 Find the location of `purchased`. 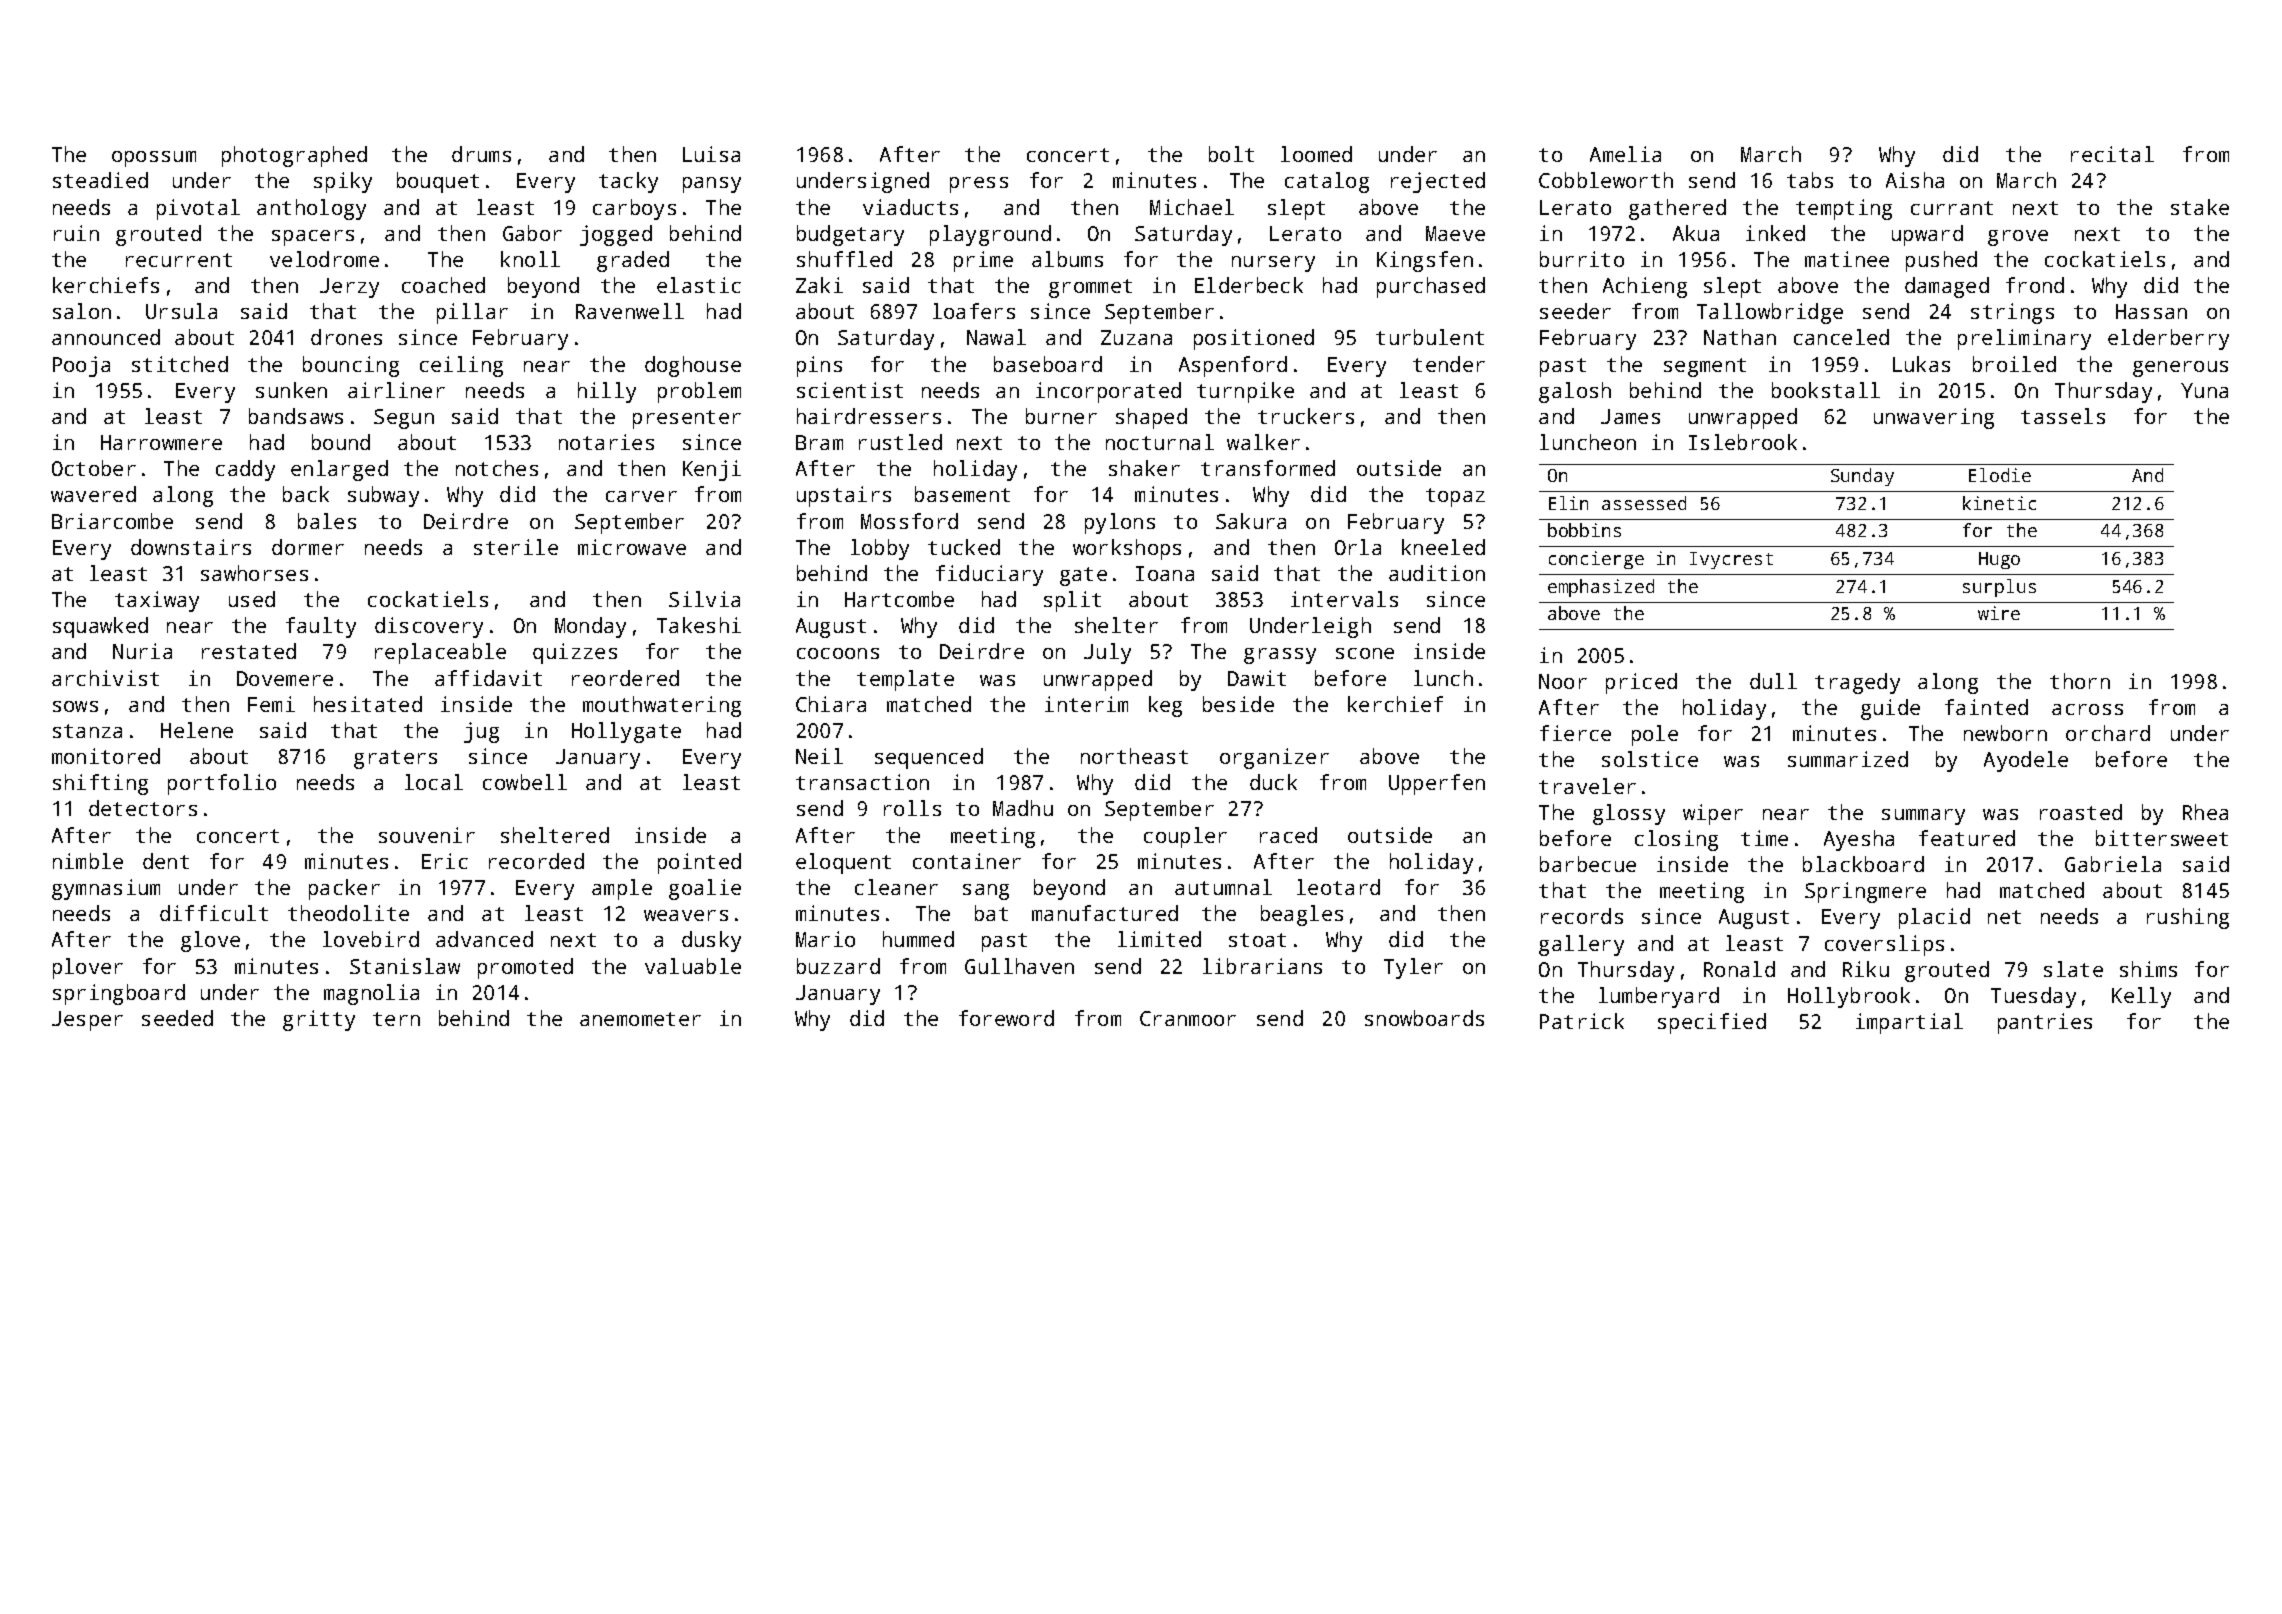

purchased is located at coordinates (1431, 287).
